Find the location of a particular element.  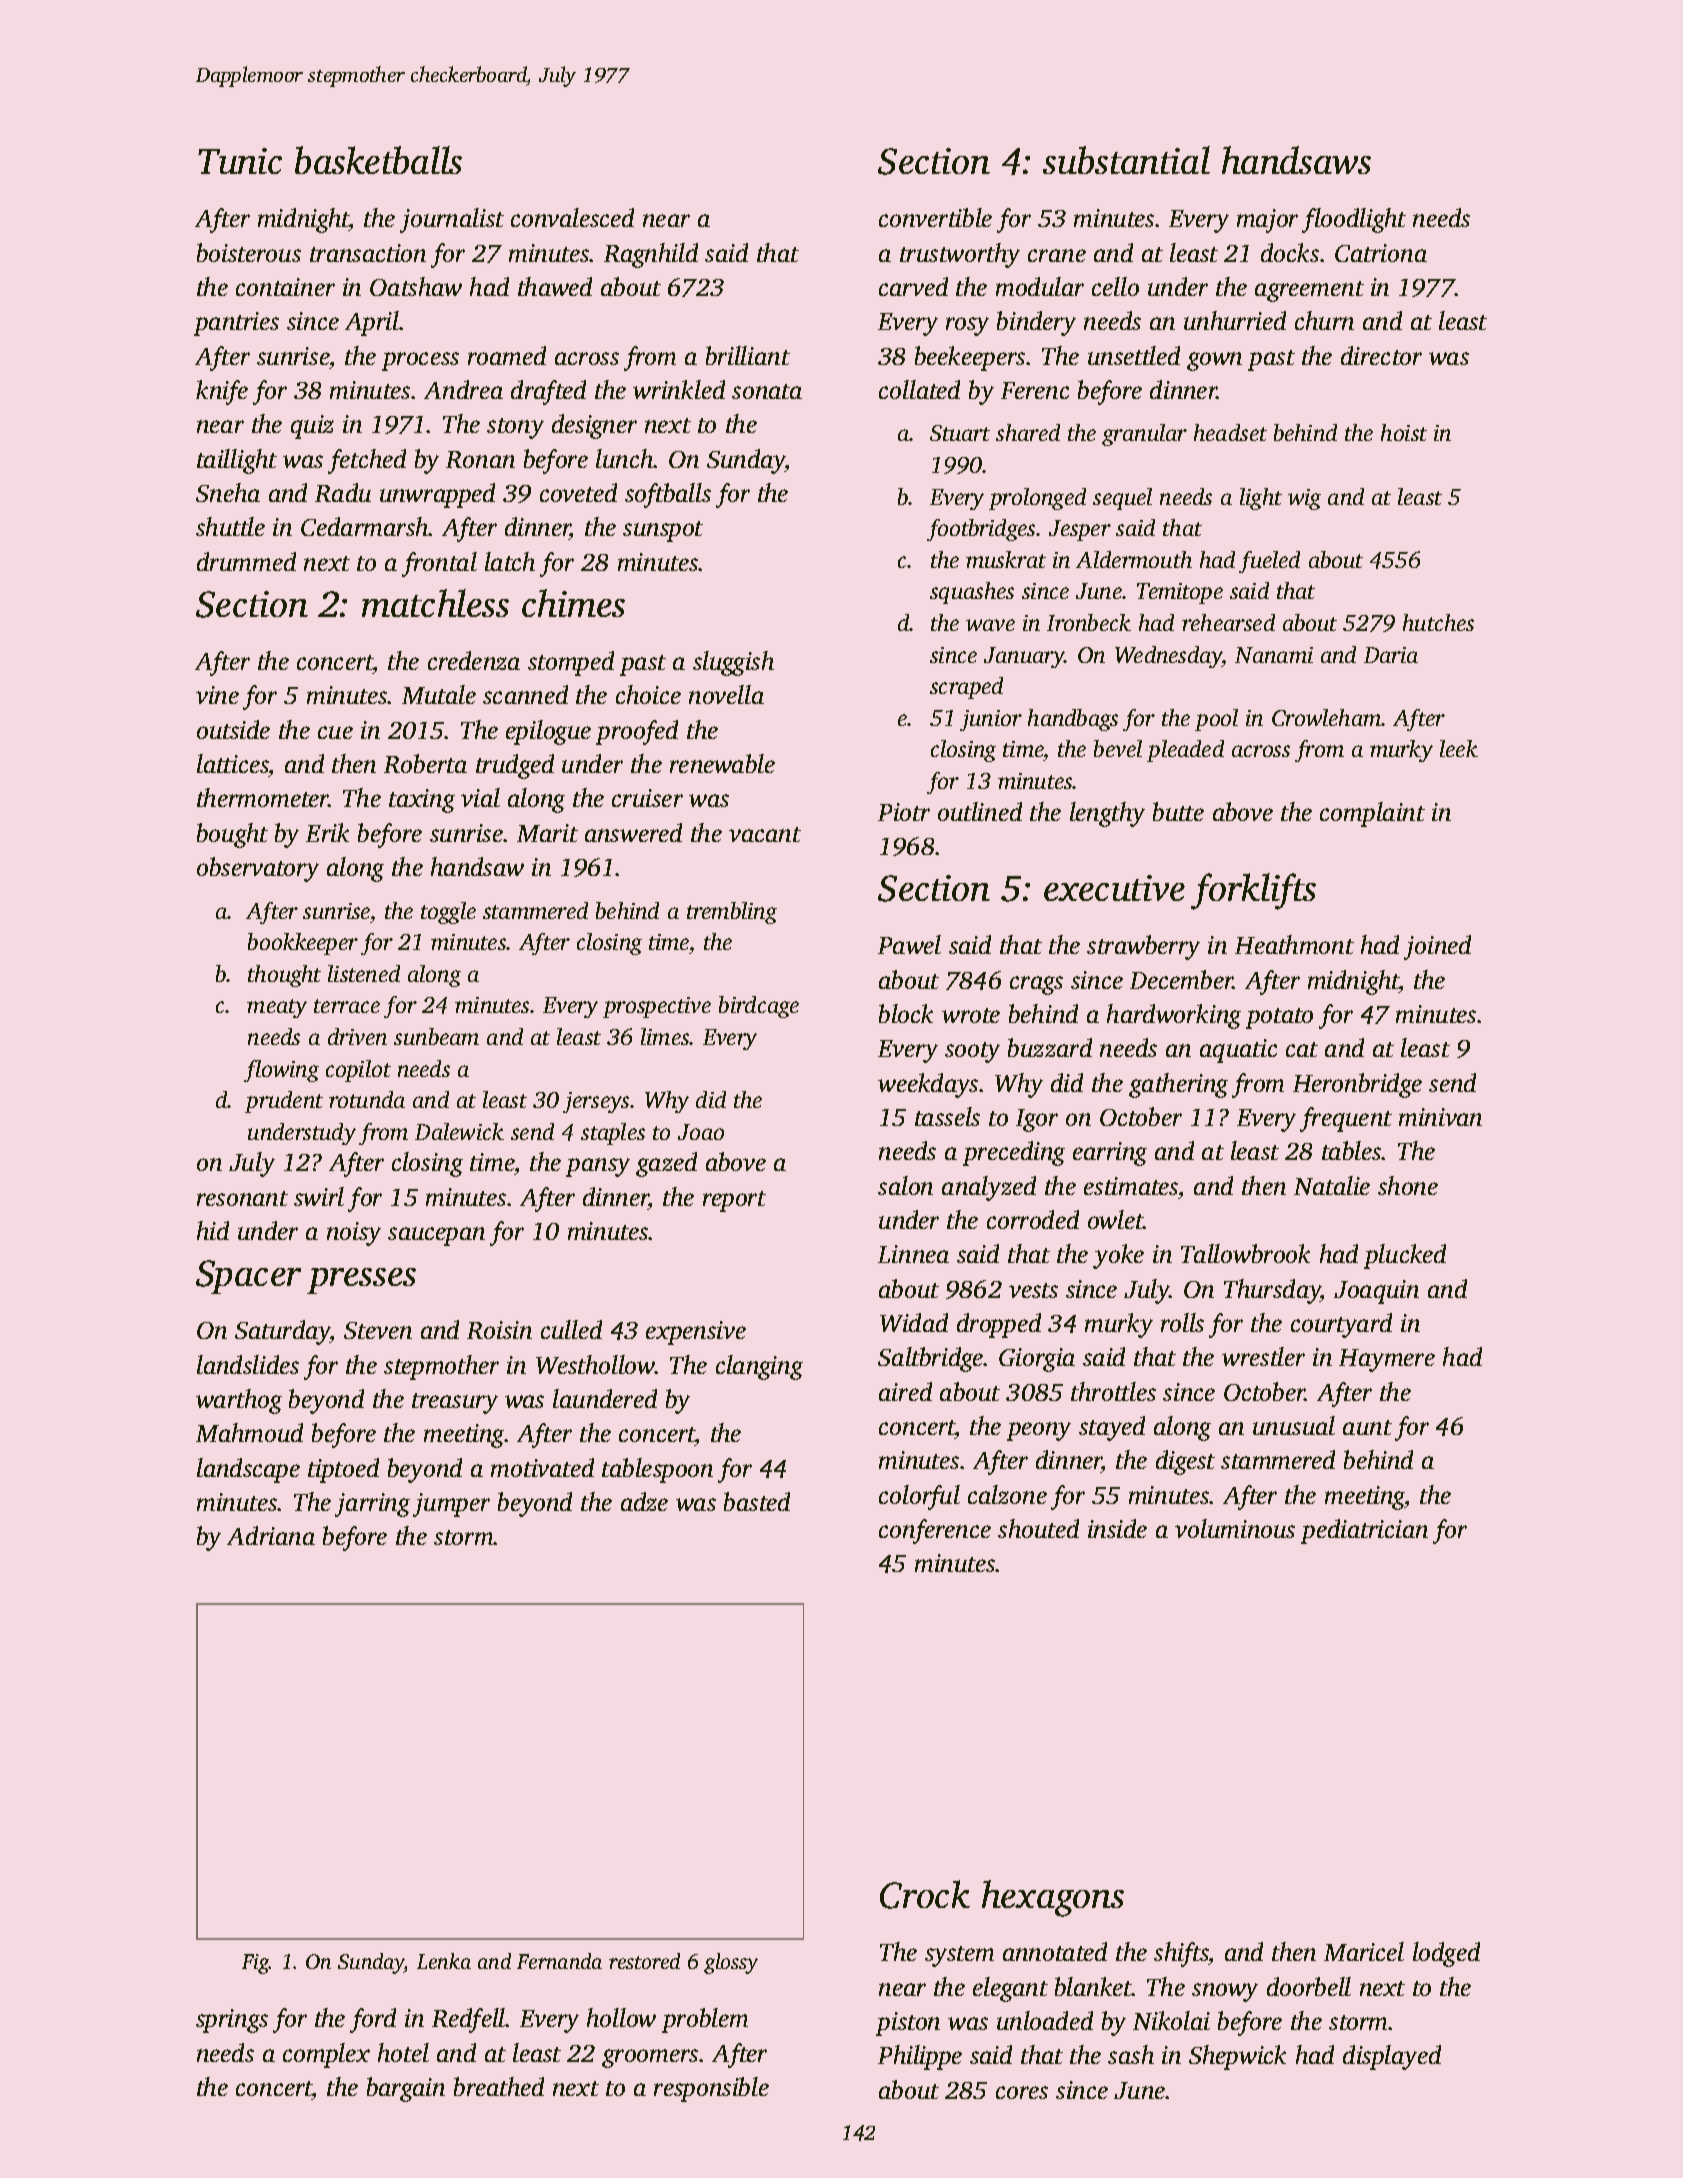

substantial is located at coordinates (1126, 160).
